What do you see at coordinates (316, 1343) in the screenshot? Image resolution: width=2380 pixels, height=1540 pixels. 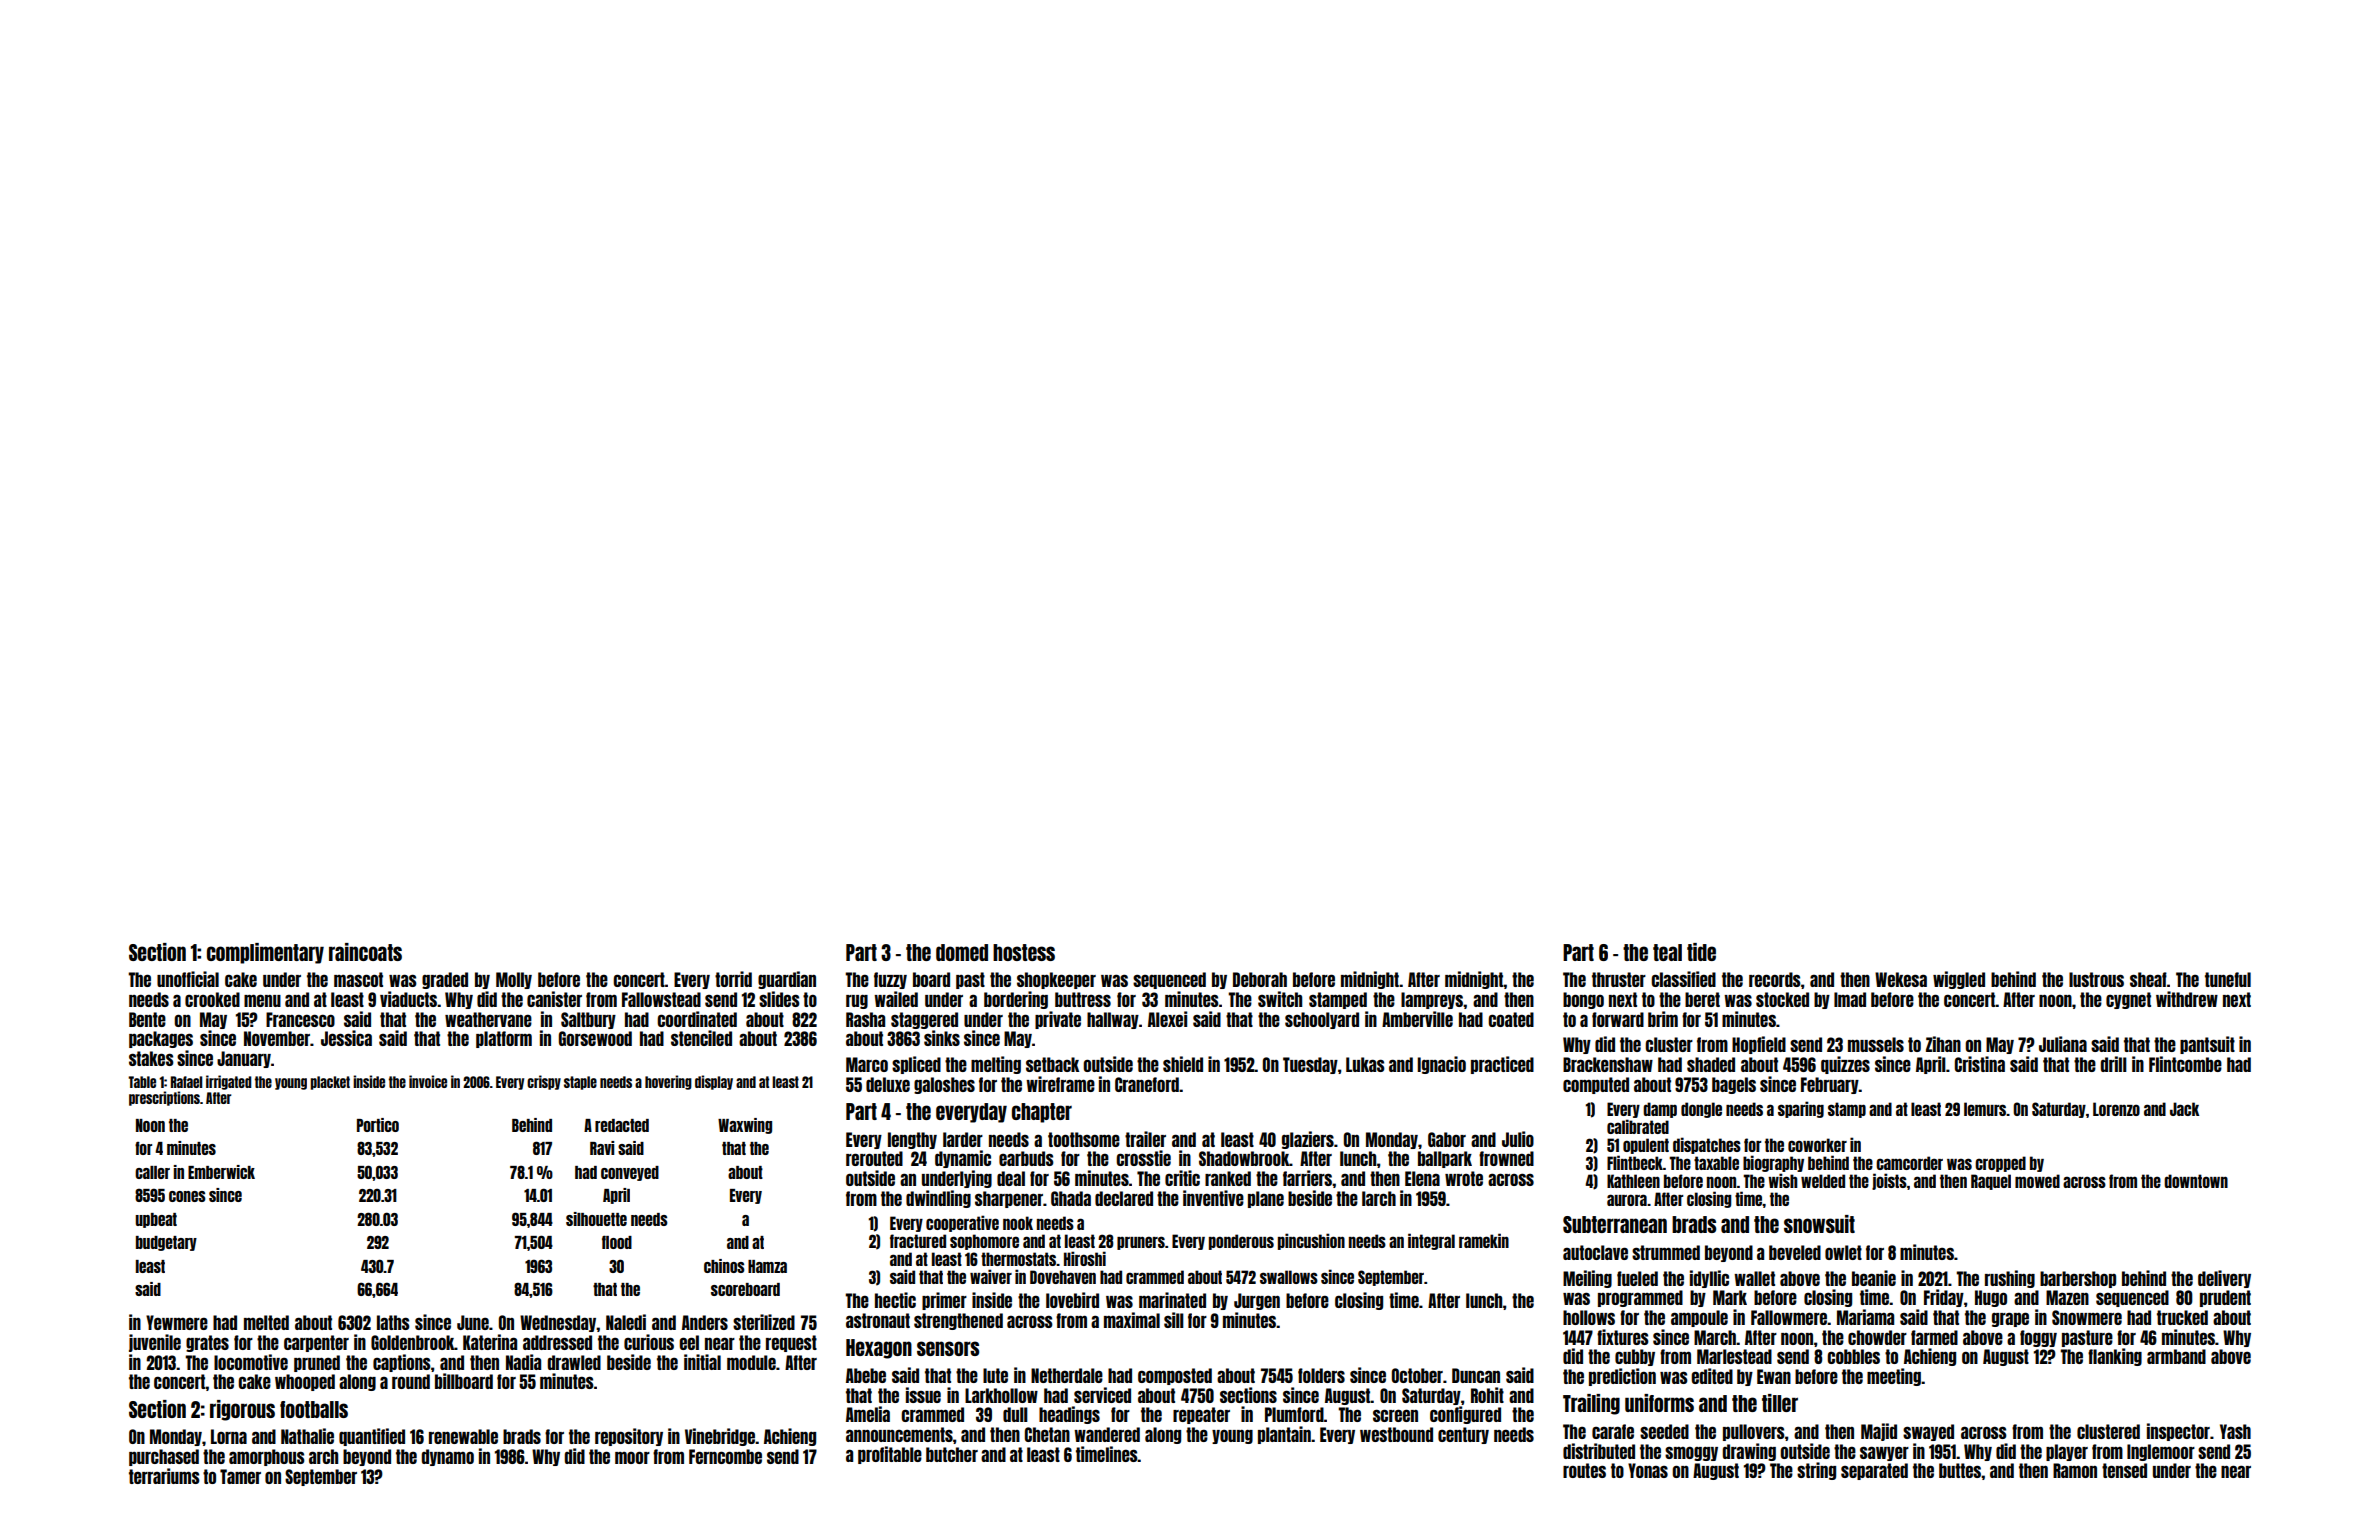 I see `carpenter` at bounding box center [316, 1343].
